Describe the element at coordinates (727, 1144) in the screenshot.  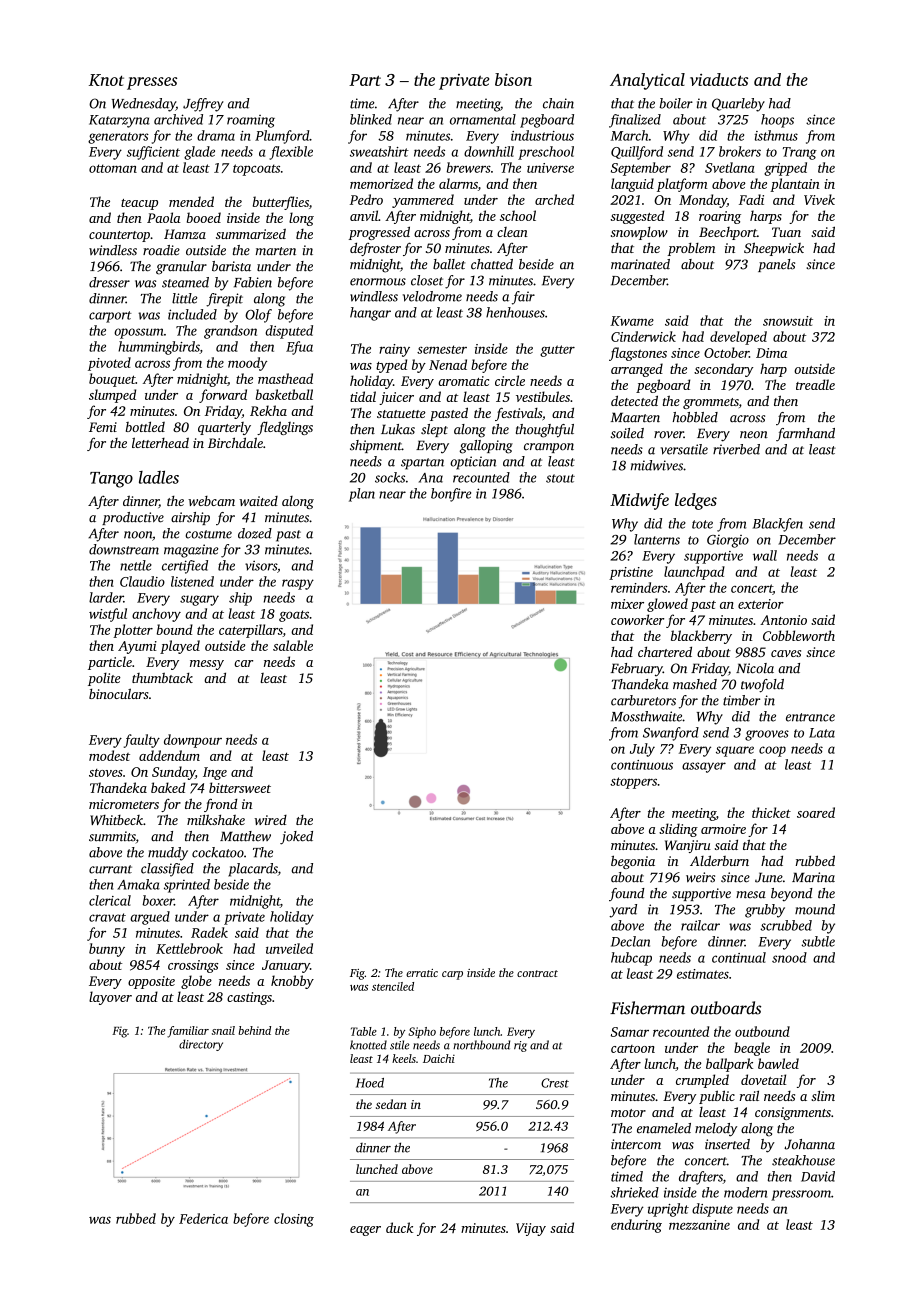
I see `inserted` at that location.
